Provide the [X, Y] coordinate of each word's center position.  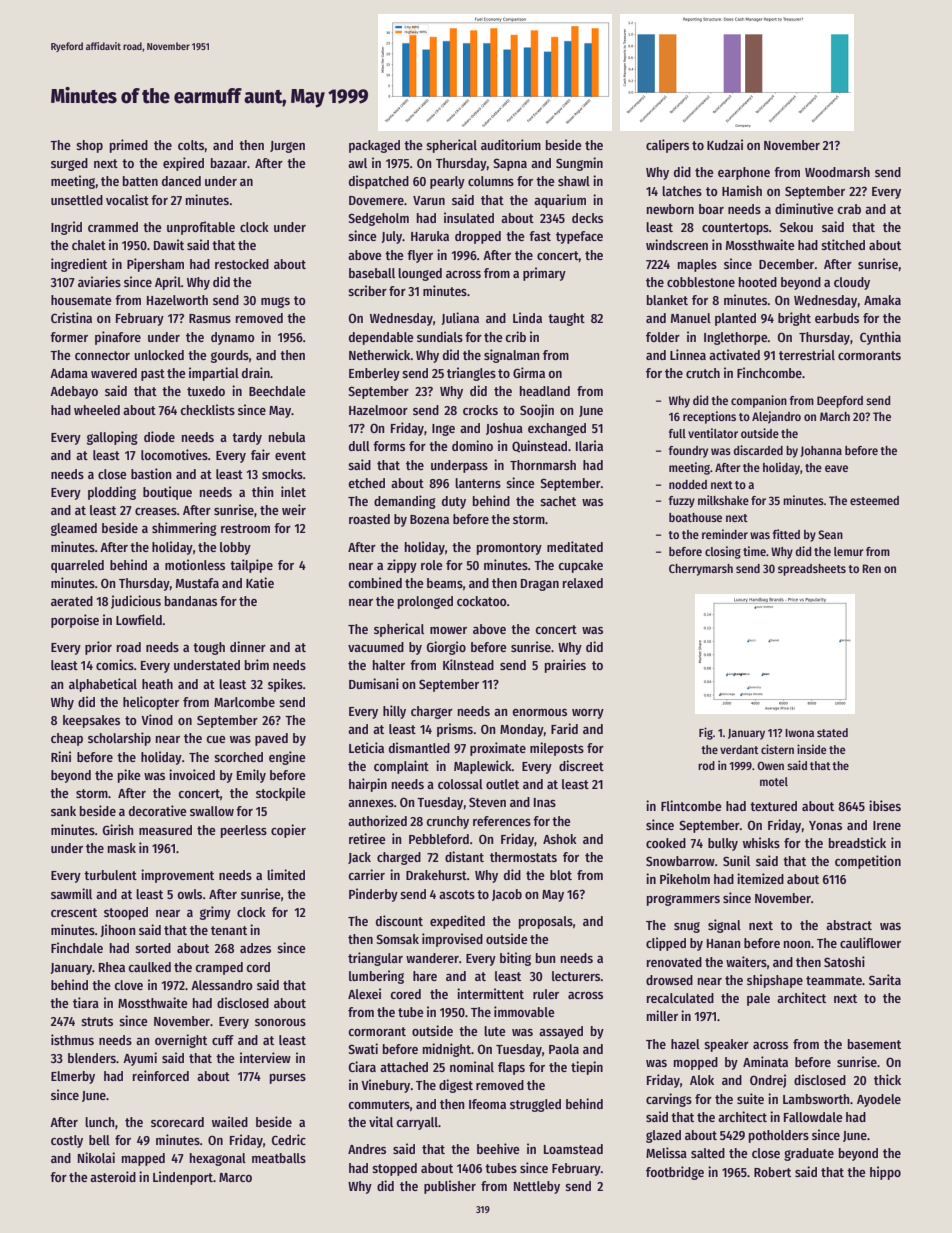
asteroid [113, 1176]
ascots [457, 894]
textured [773, 806]
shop [89, 146]
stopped [394, 1169]
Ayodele [879, 1100]
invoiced [192, 774]
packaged [374, 146]
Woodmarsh [837, 172]
